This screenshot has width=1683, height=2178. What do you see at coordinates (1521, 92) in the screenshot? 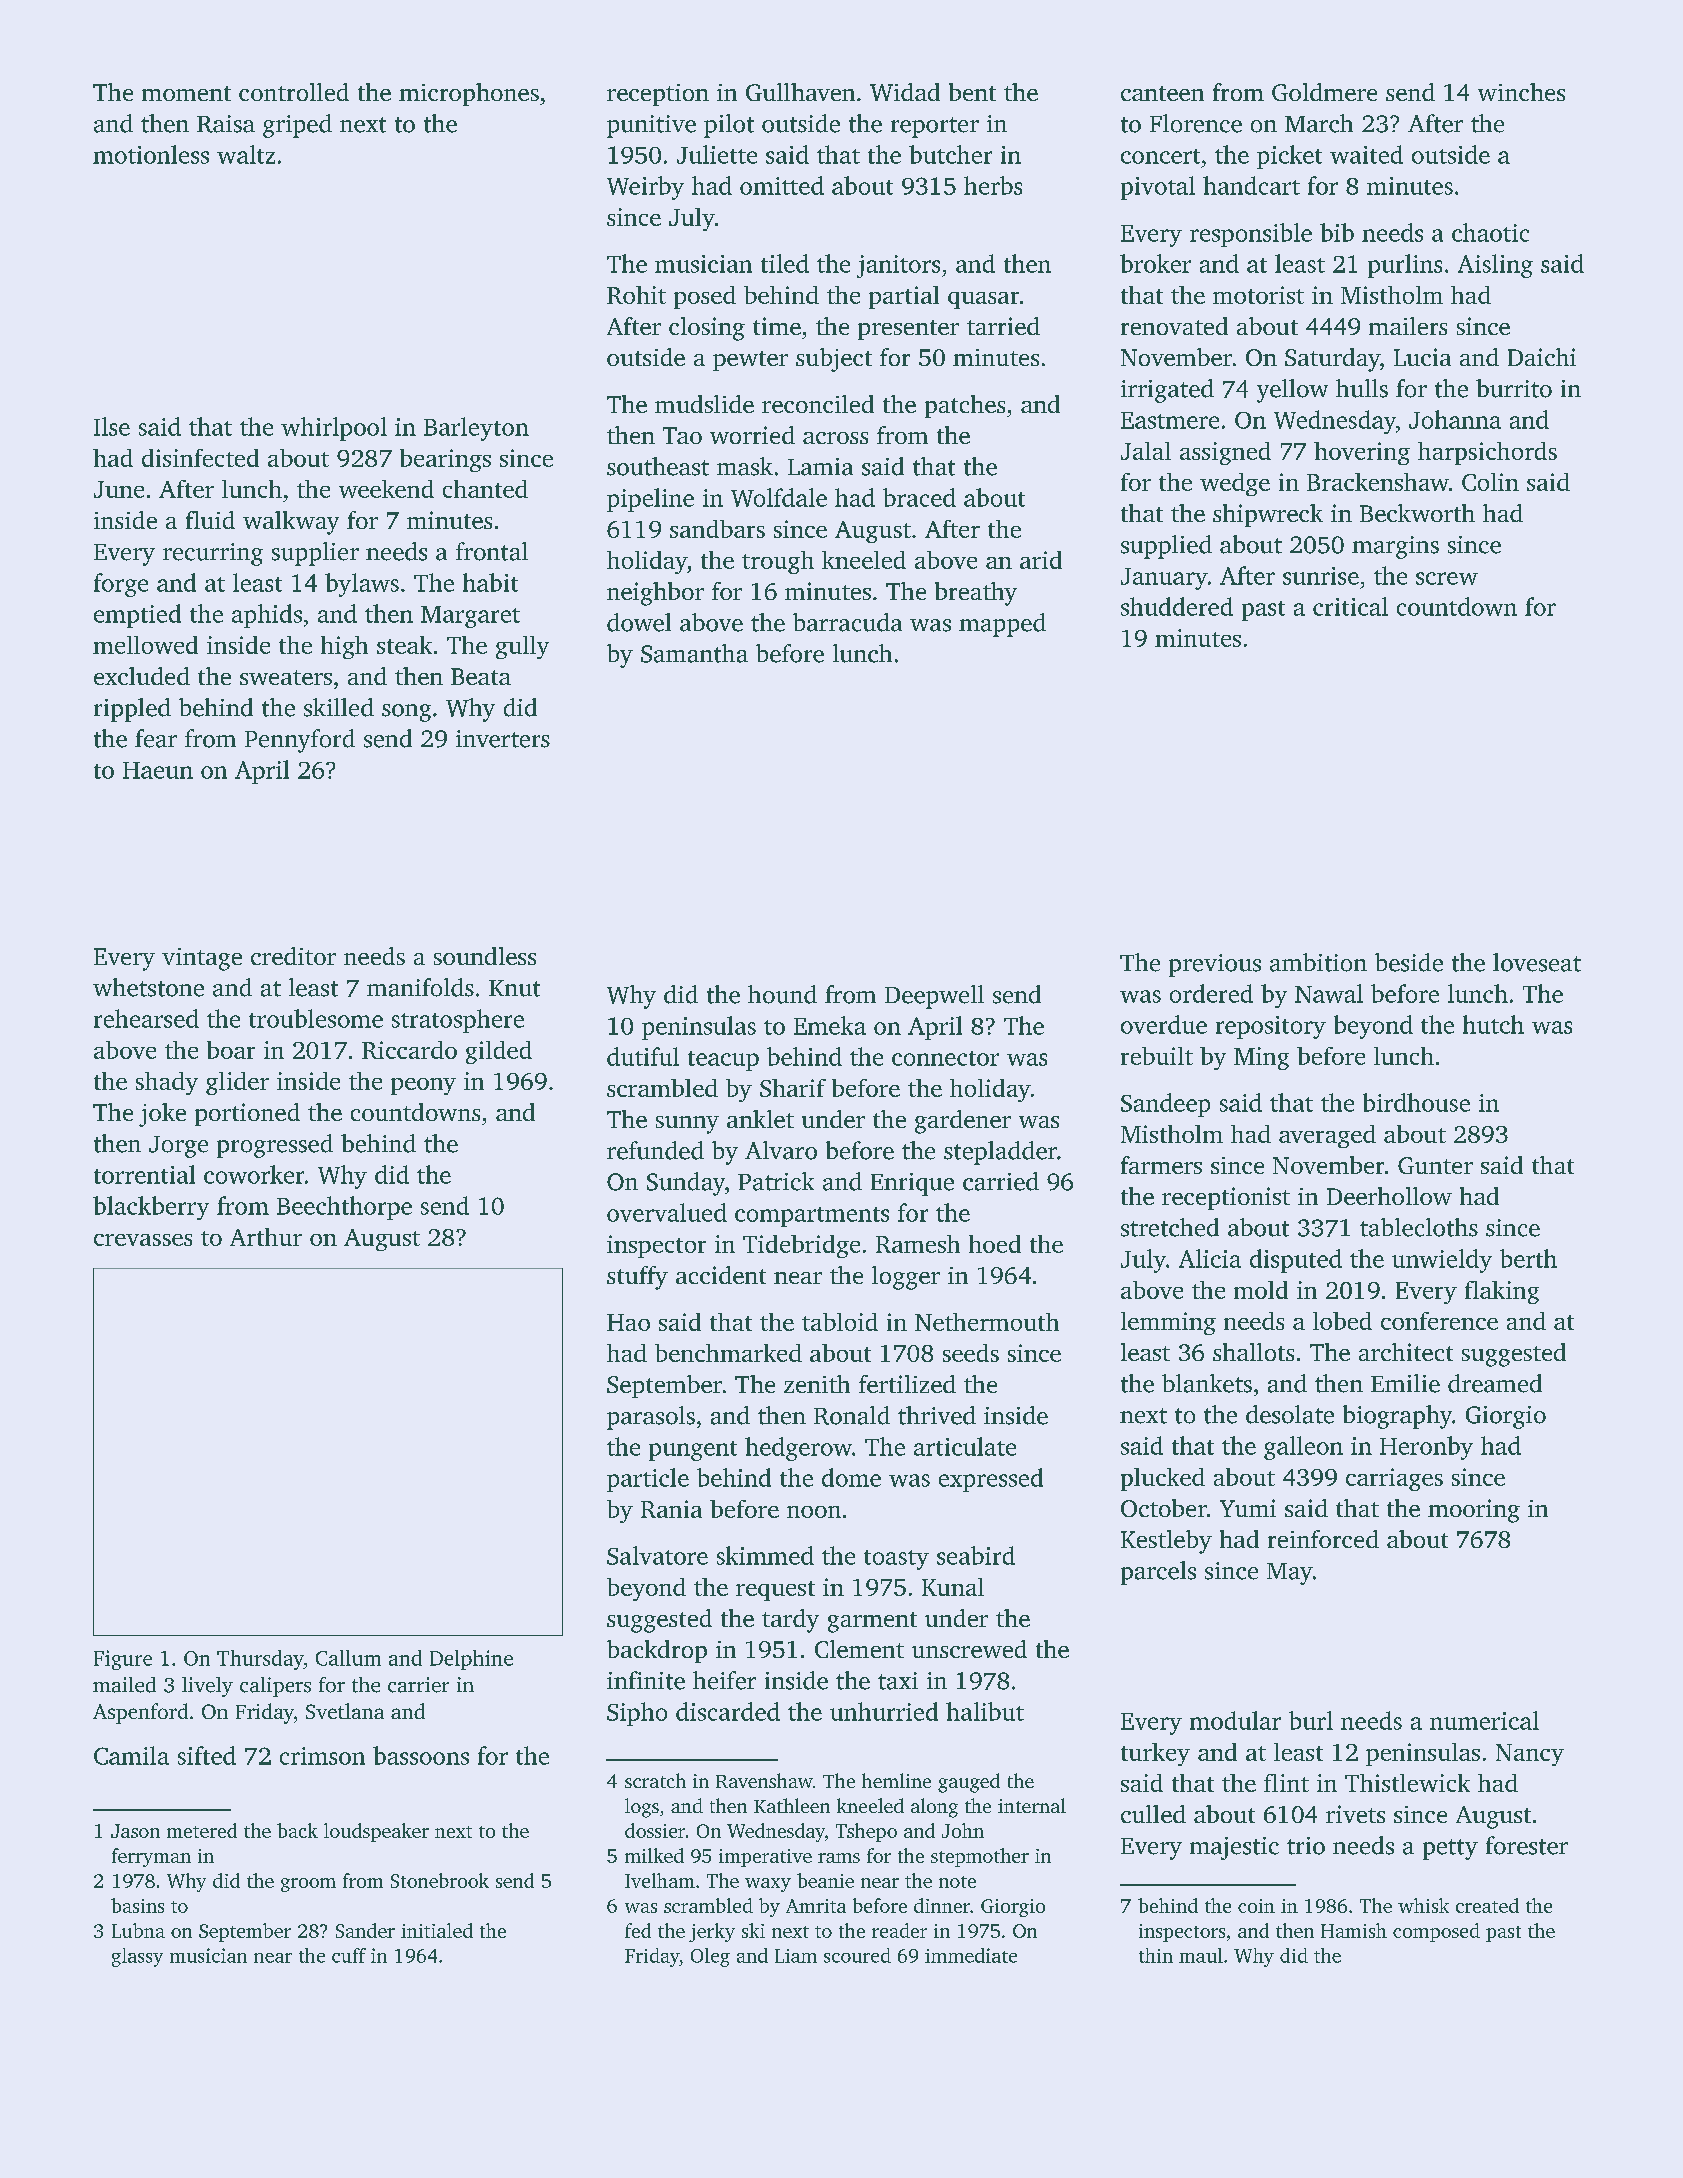
I see `winches` at bounding box center [1521, 92].
